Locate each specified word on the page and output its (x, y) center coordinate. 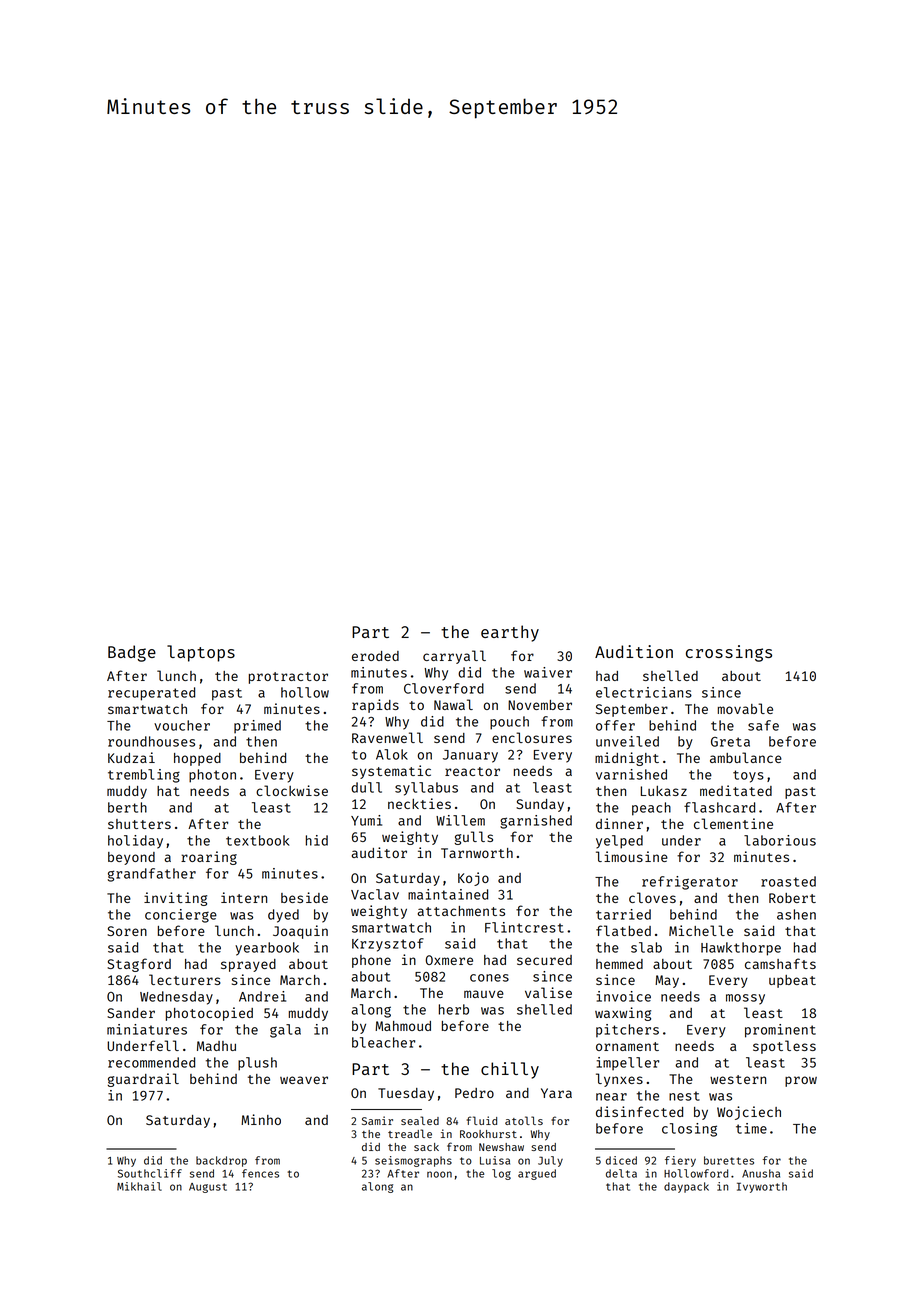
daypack (686, 1187)
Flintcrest (524, 927)
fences (260, 1173)
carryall (454, 657)
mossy (745, 999)
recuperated (151, 694)
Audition (634, 651)
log (501, 1174)
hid (317, 840)
